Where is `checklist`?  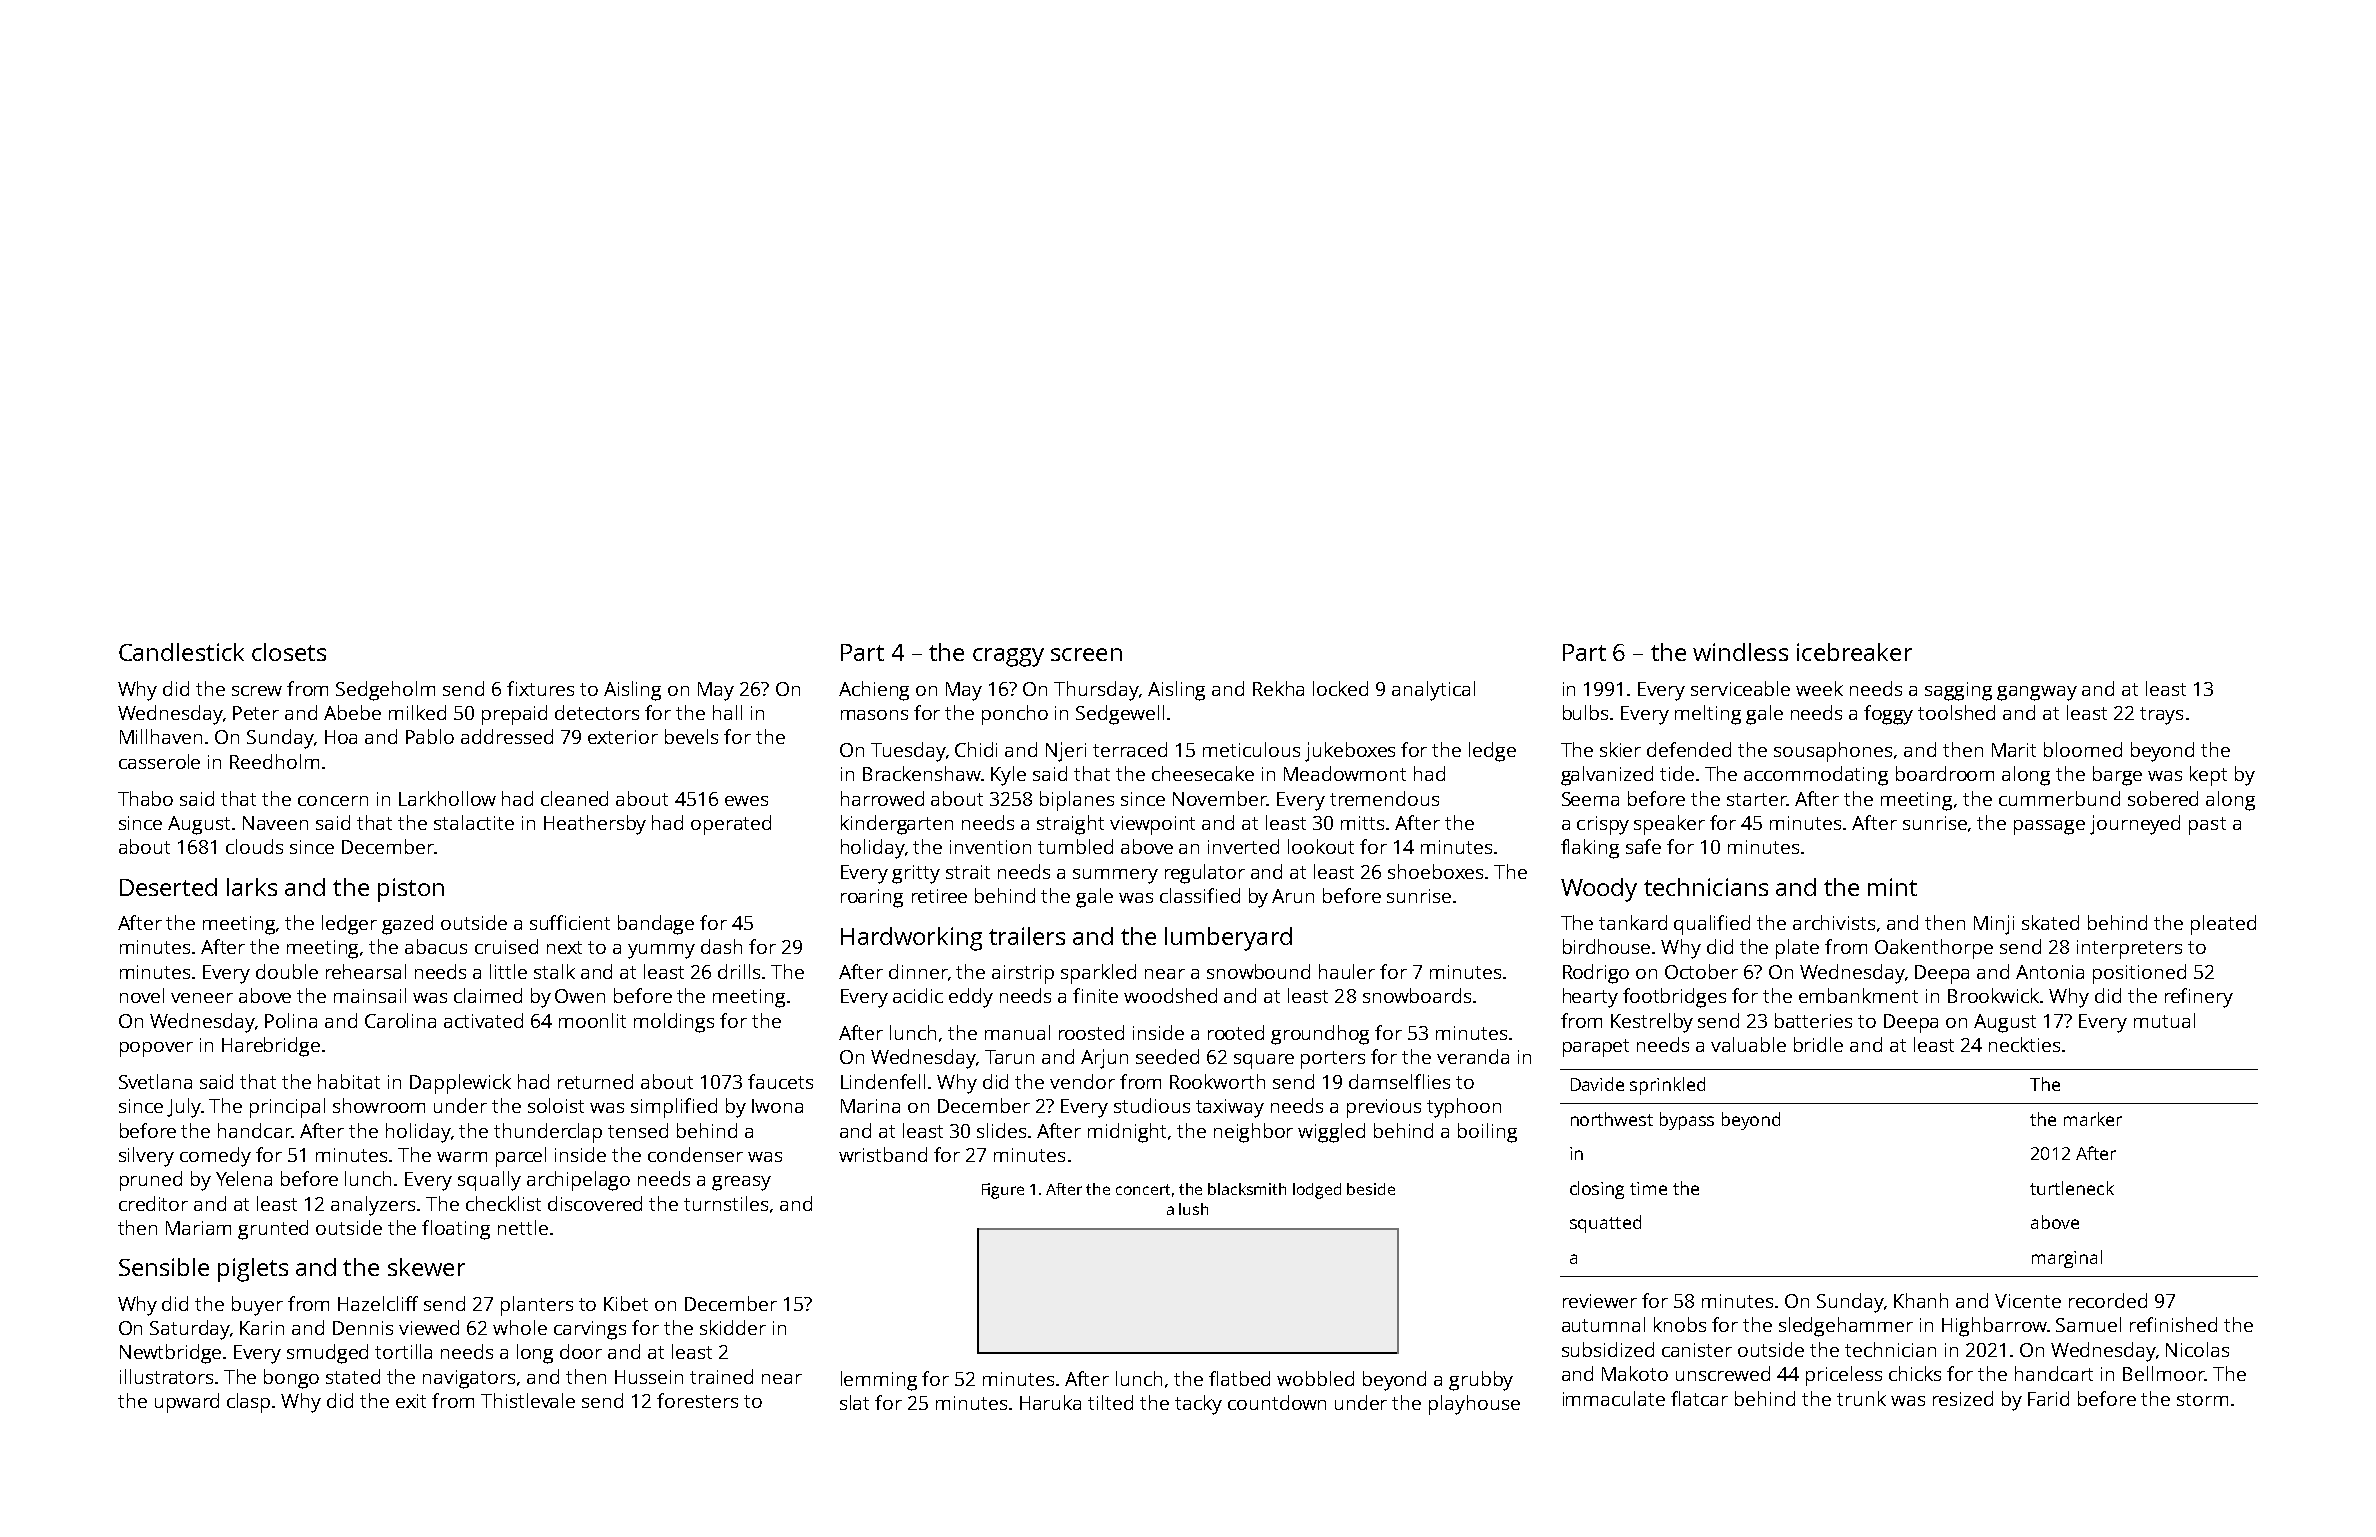
checklist is located at coordinates (503, 1203).
